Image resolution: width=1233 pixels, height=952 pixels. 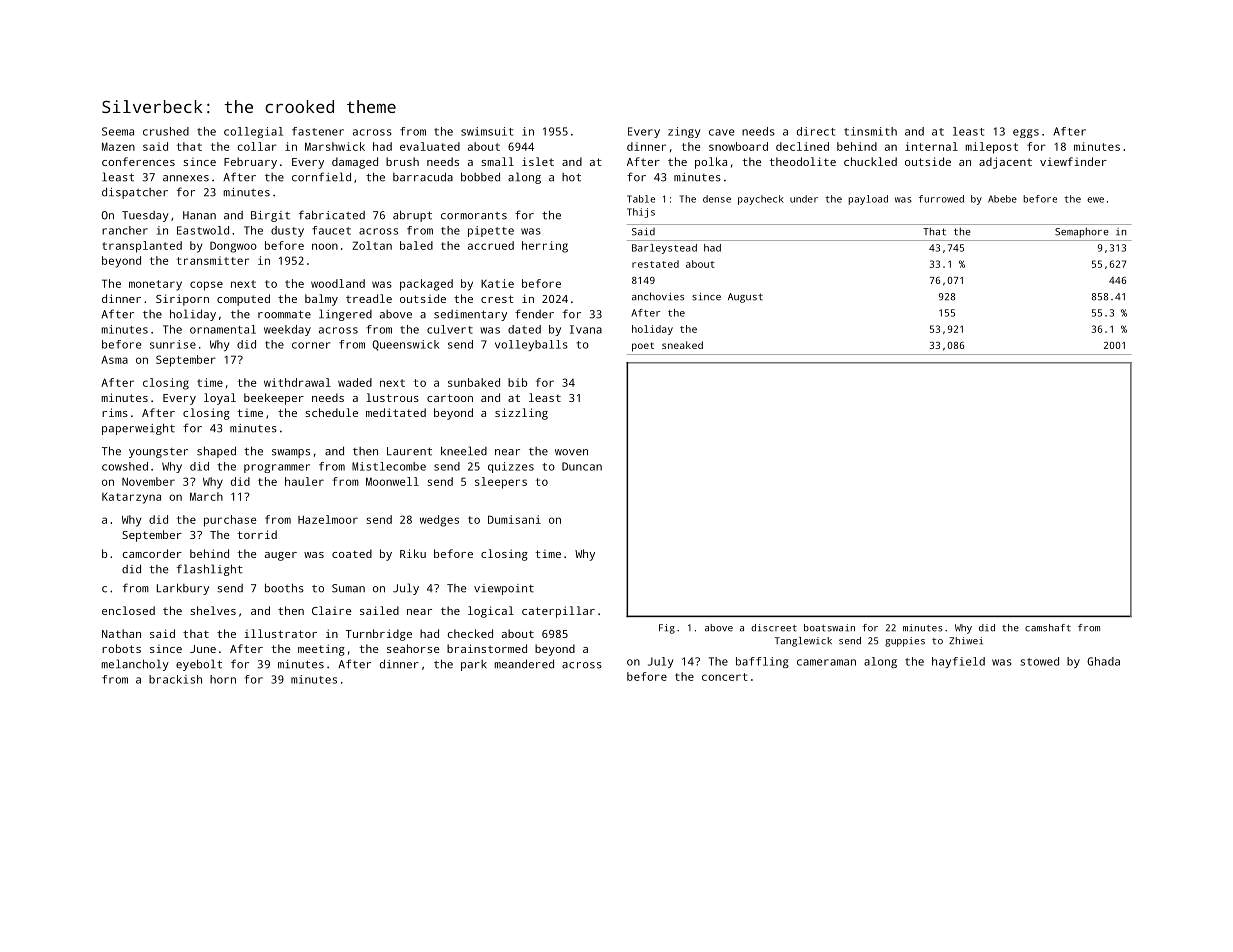 What do you see at coordinates (439, 521) in the image?
I see `wedges` at bounding box center [439, 521].
